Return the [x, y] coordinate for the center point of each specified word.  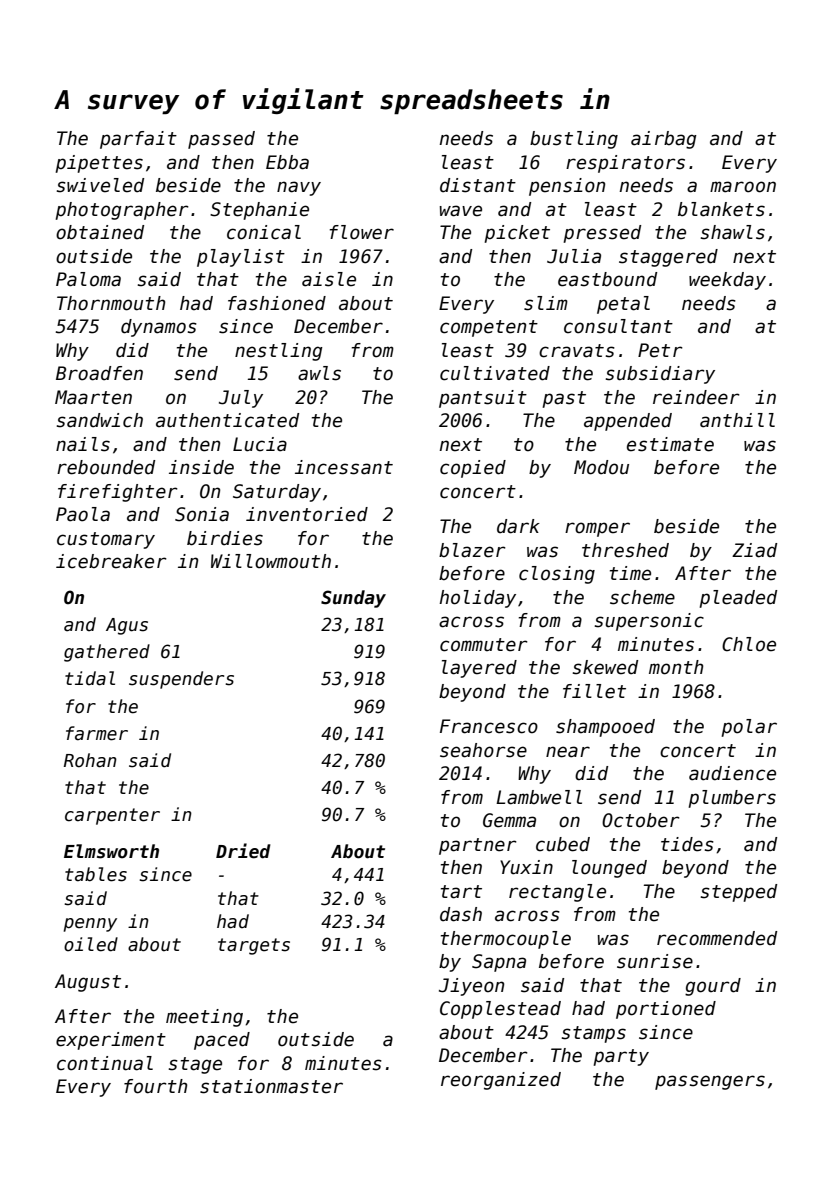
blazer [472, 550]
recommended [717, 938]
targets [254, 946]
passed [221, 140]
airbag [664, 140]
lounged [609, 869]
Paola [83, 514]
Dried [243, 851]
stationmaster [271, 1086]
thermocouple [506, 940]
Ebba [287, 162]
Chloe [749, 644]
